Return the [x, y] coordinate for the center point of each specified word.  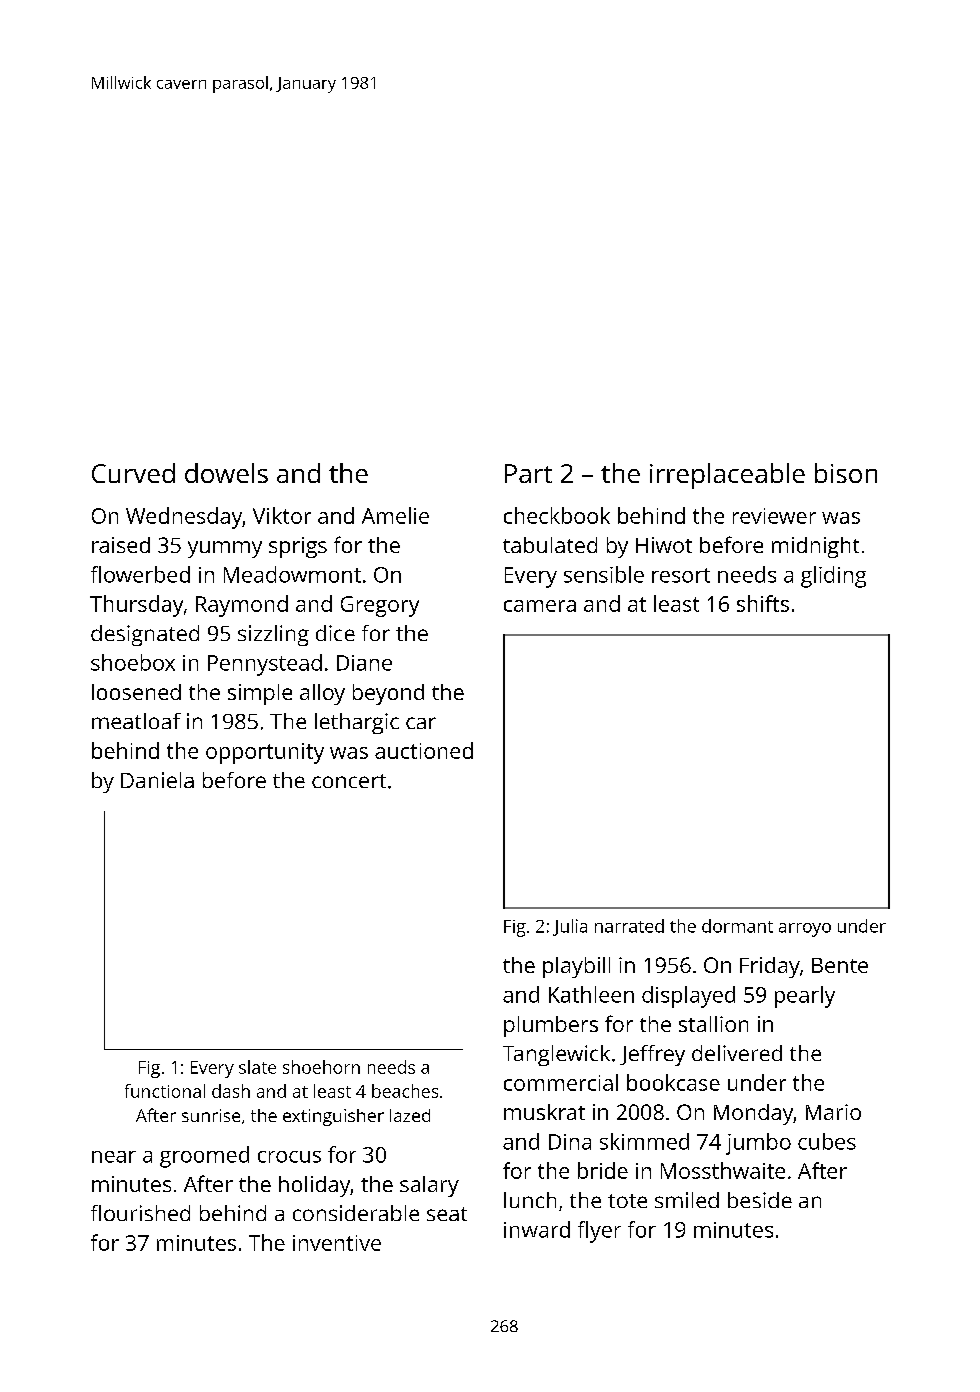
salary [429, 1186]
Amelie [395, 515]
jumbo [758, 1144]
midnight [815, 547]
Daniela [157, 780]
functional [165, 1091]
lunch [530, 1200]
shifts [763, 603]
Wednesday [184, 518]
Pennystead [265, 665]
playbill [576, 967]
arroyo [805, 930]
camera [540, 606]
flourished [140, 1213]
